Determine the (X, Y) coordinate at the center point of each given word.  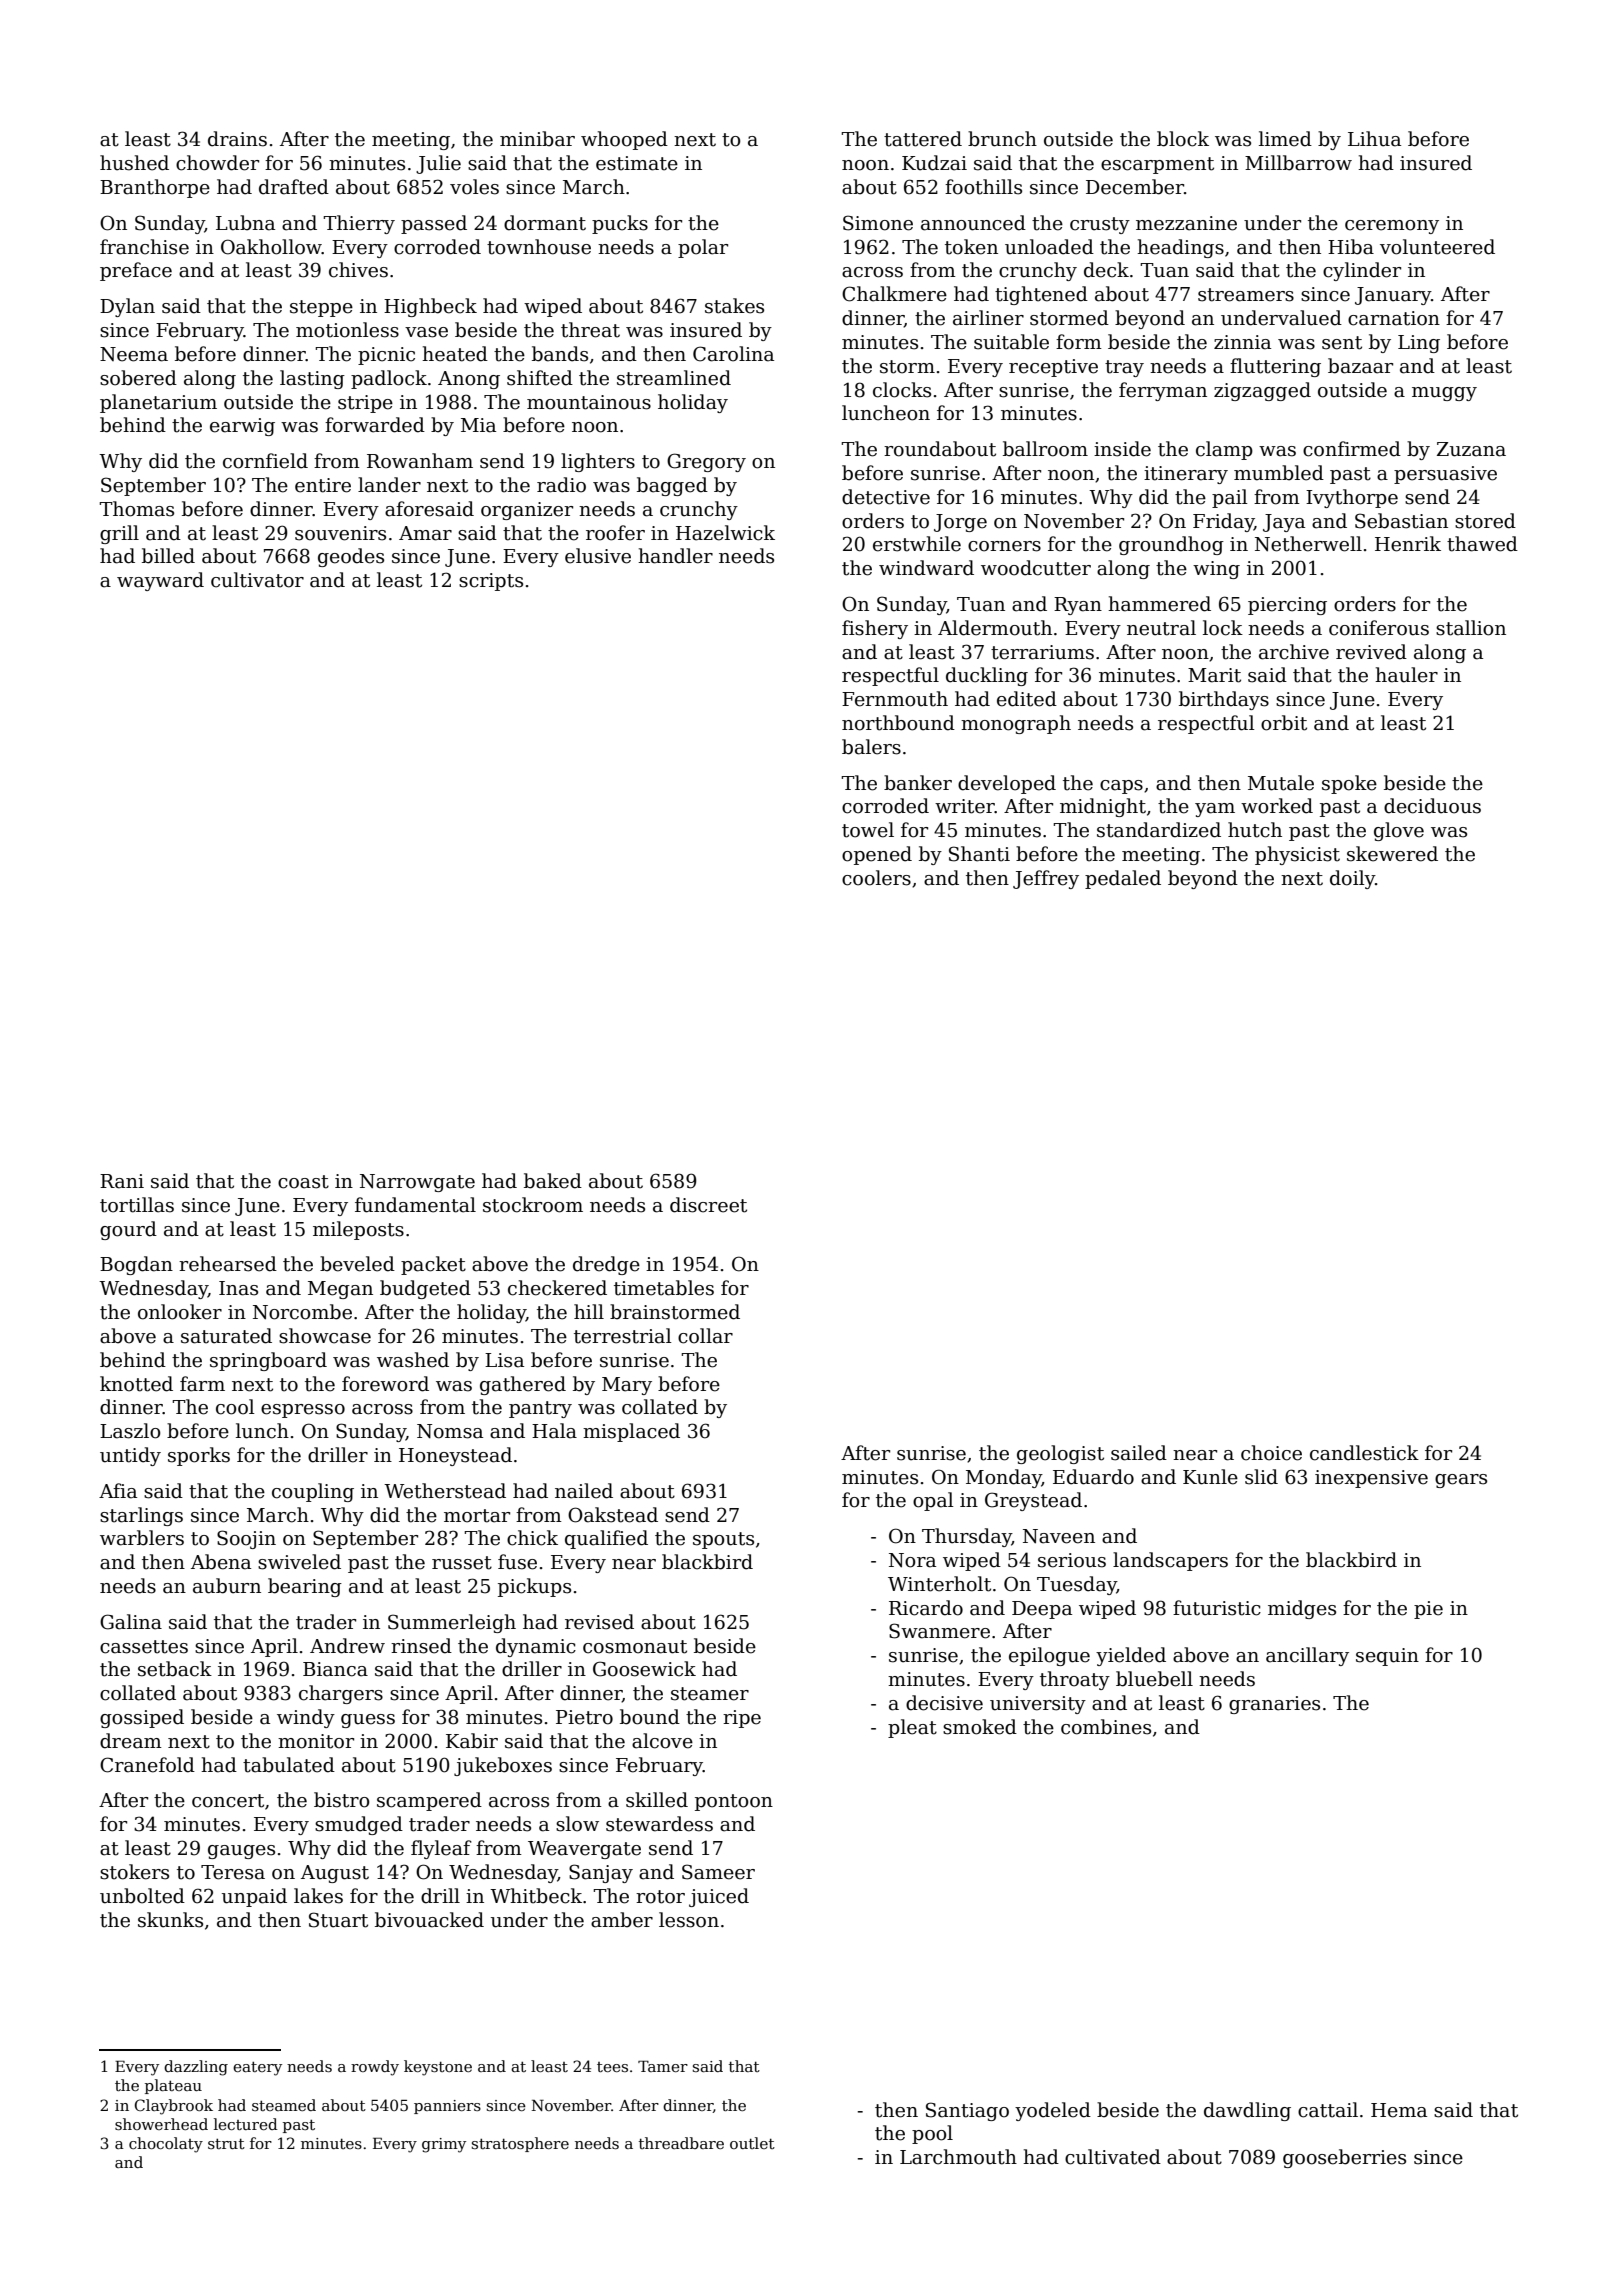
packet (433, 1265)
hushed (134, 163)
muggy (1444, 394)
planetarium (158, 403)
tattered (923, 139)
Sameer (718, 1872)
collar (705, 1336)
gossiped (142, 1718)
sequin (1387, 1657)
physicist (1297, 855)
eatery (257, 2069)
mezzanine (1186, 223)
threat (590, 330)
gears (1461, 1481)
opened (877, 855)
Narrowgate (417, 1183)
